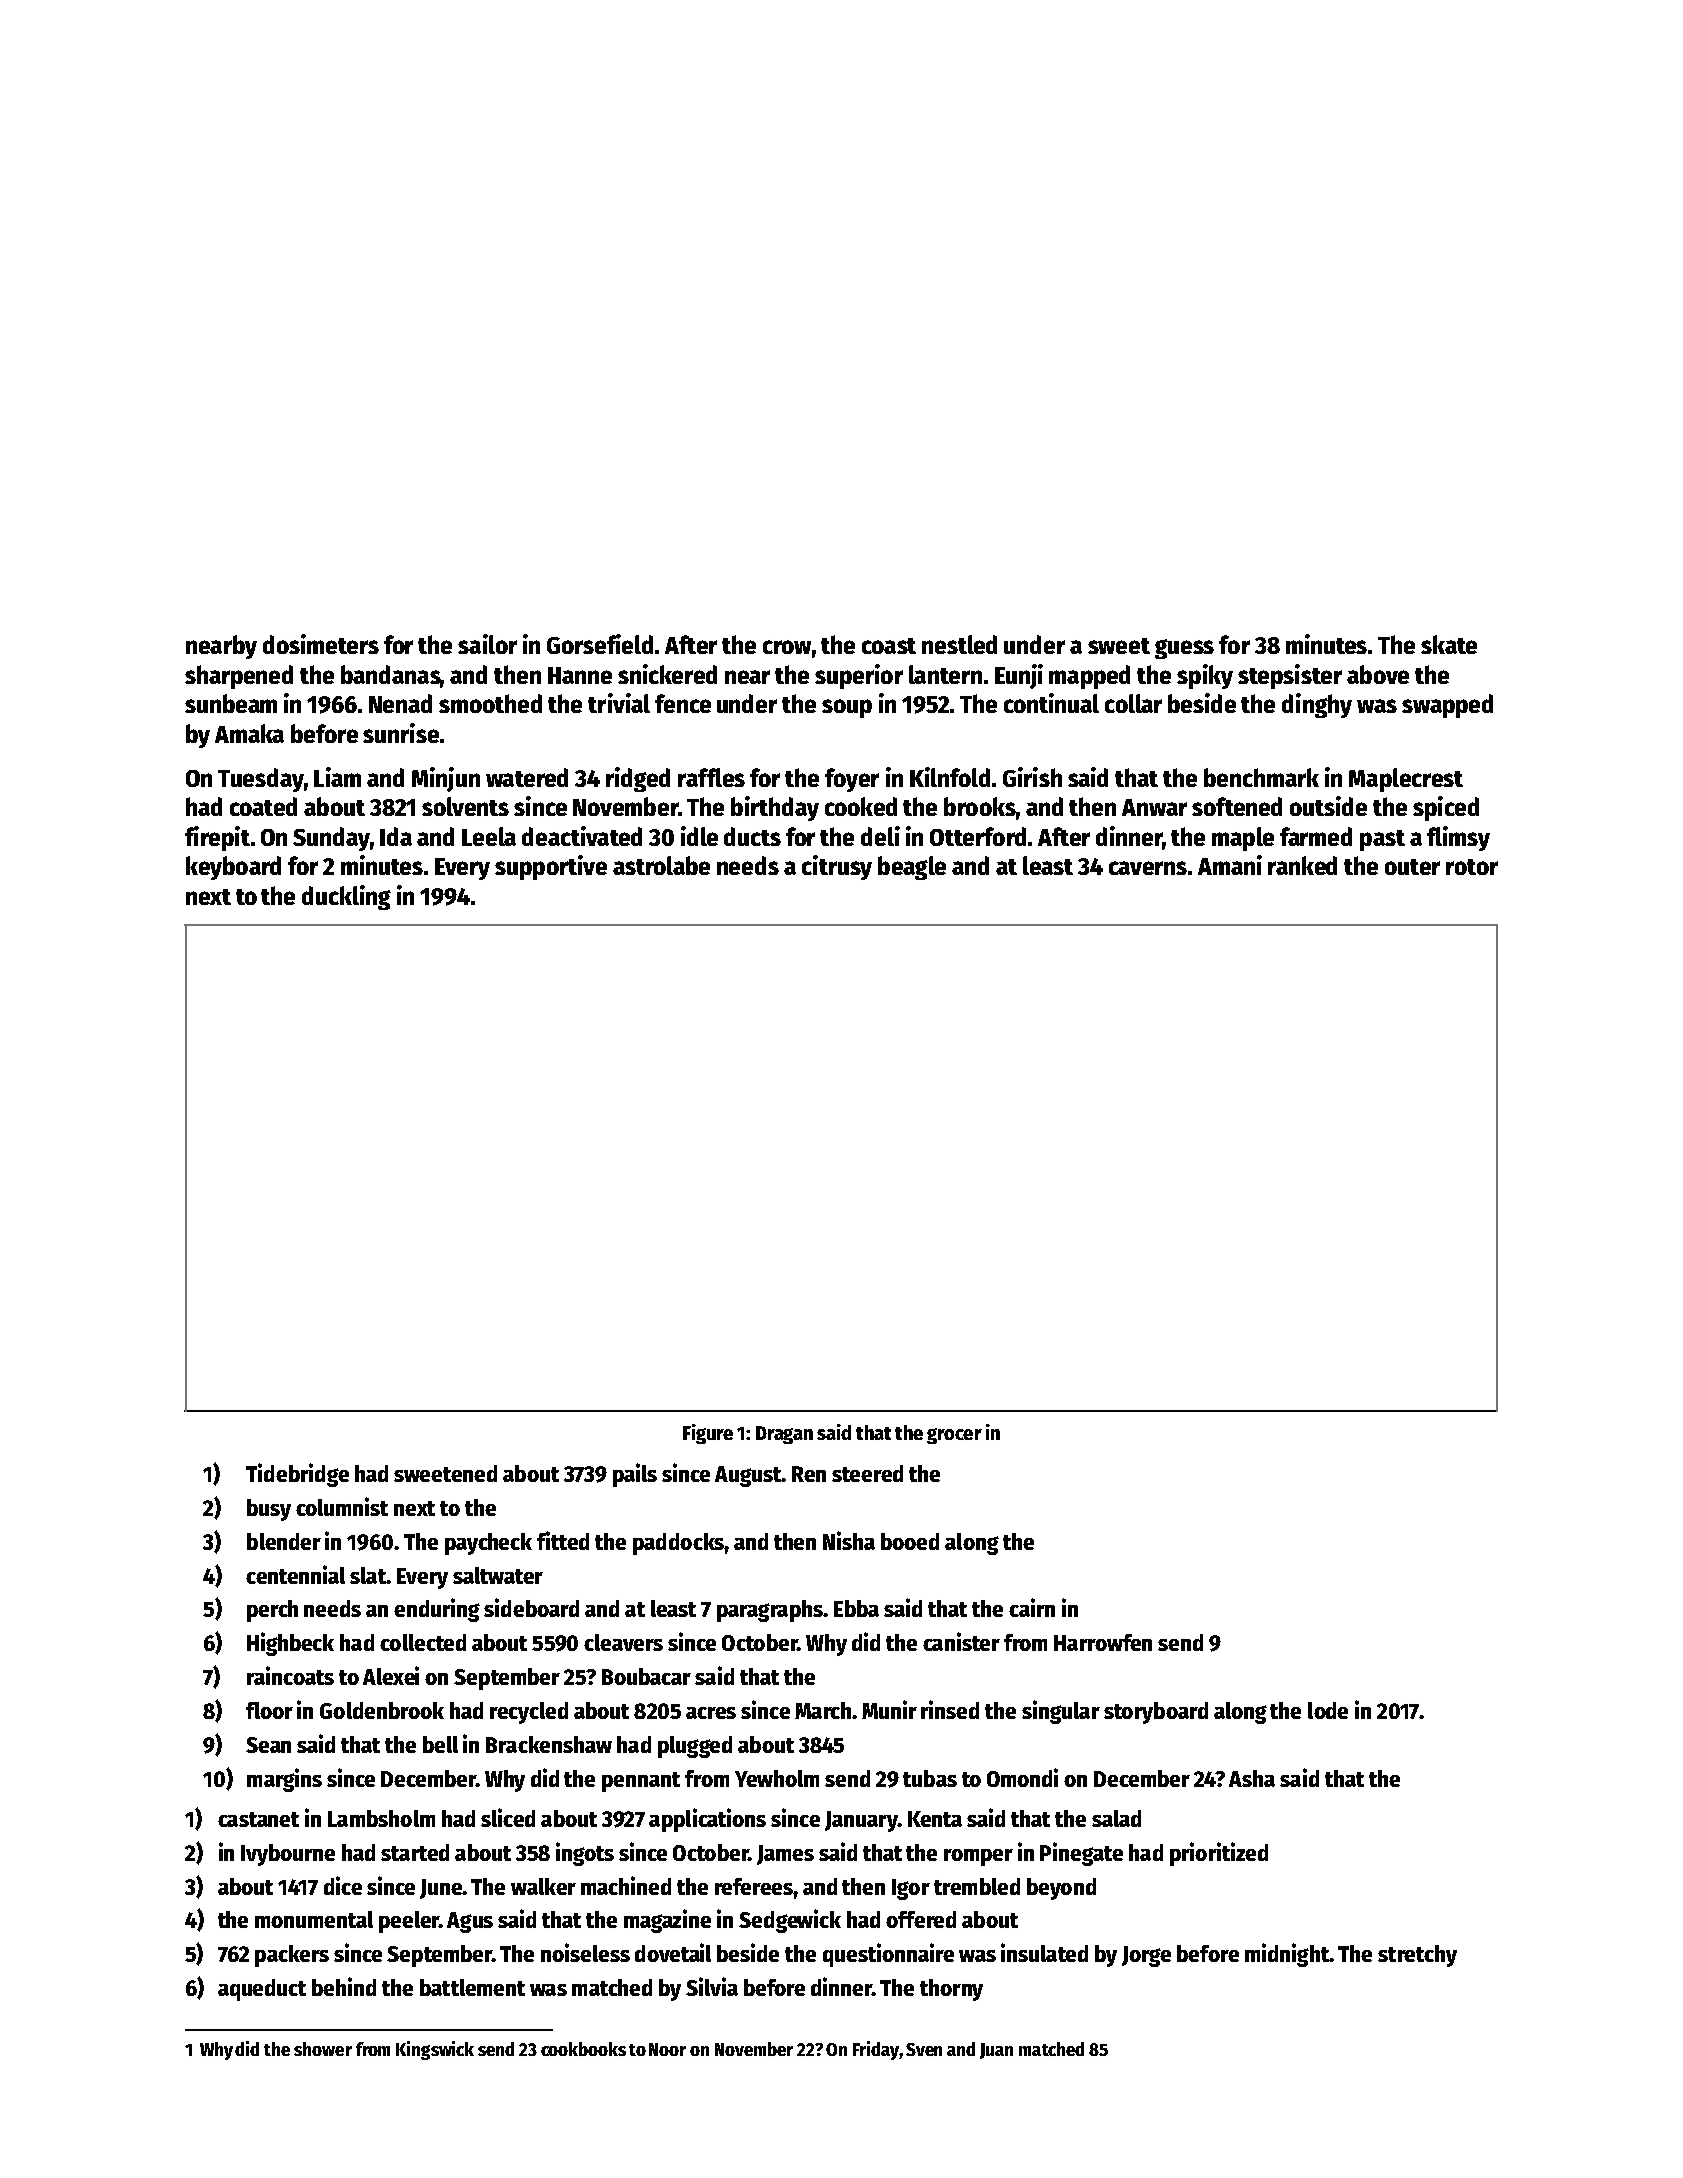 The image size is (1683, 2178). I want to click on rinsed, so click(950, 1709).
